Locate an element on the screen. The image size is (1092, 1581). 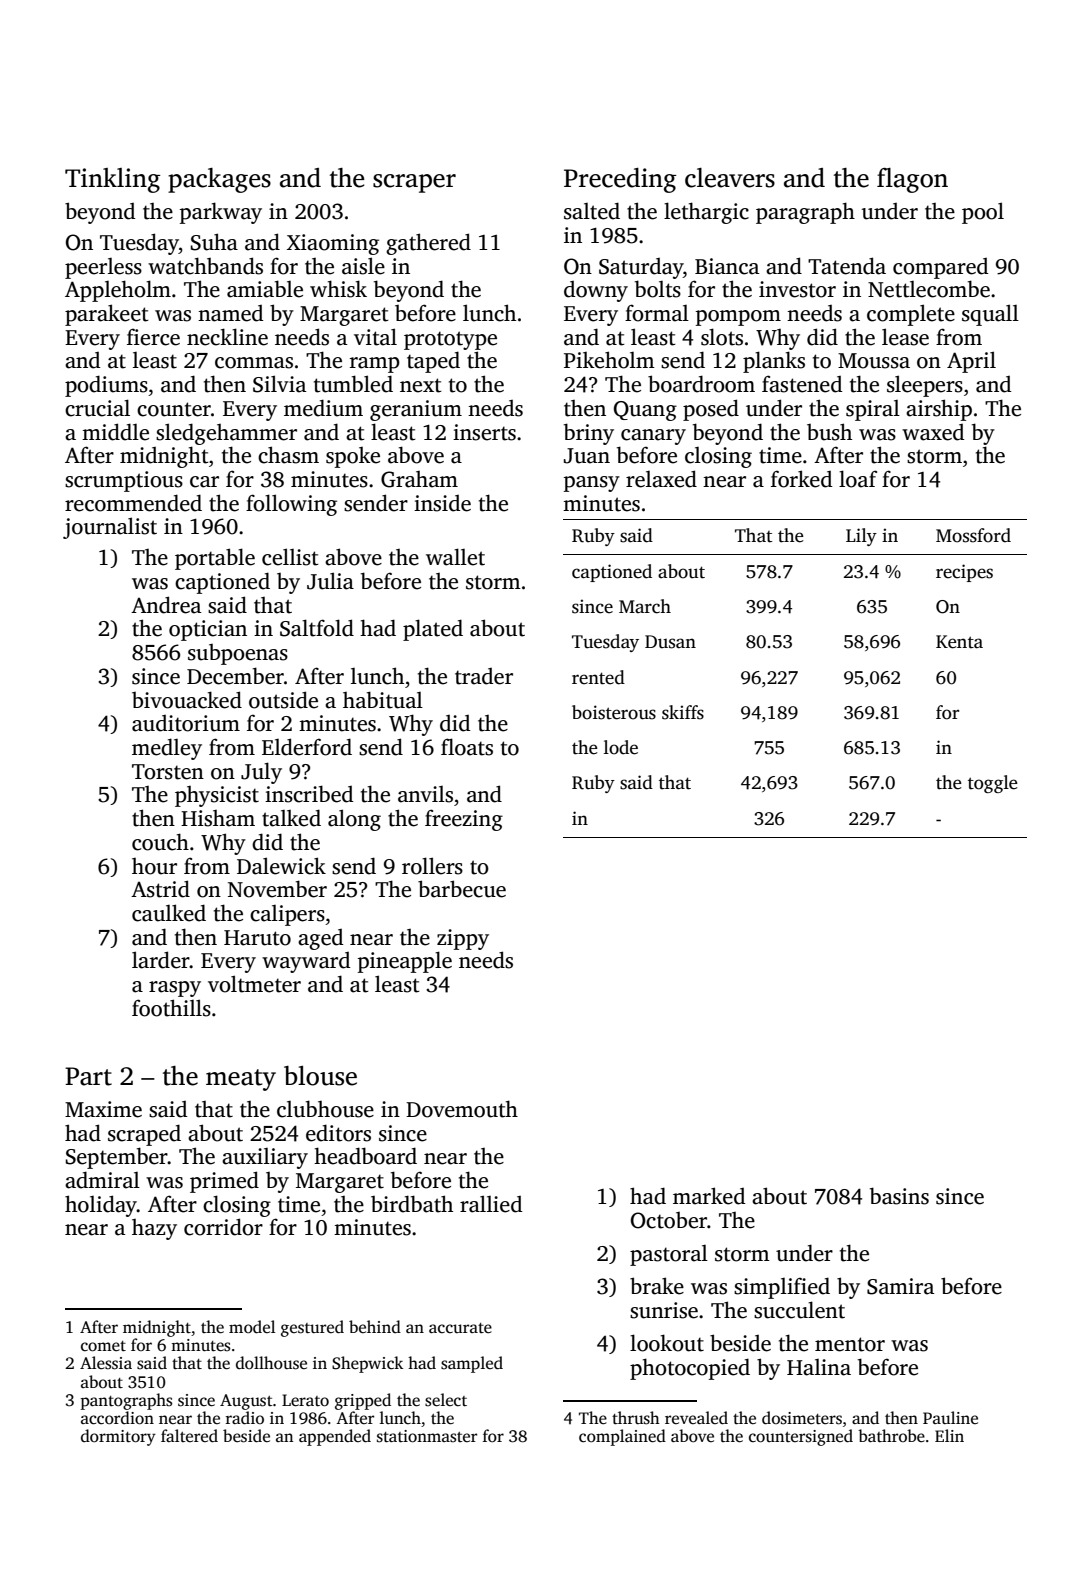
spiral is located at coordinates (873, 410).
